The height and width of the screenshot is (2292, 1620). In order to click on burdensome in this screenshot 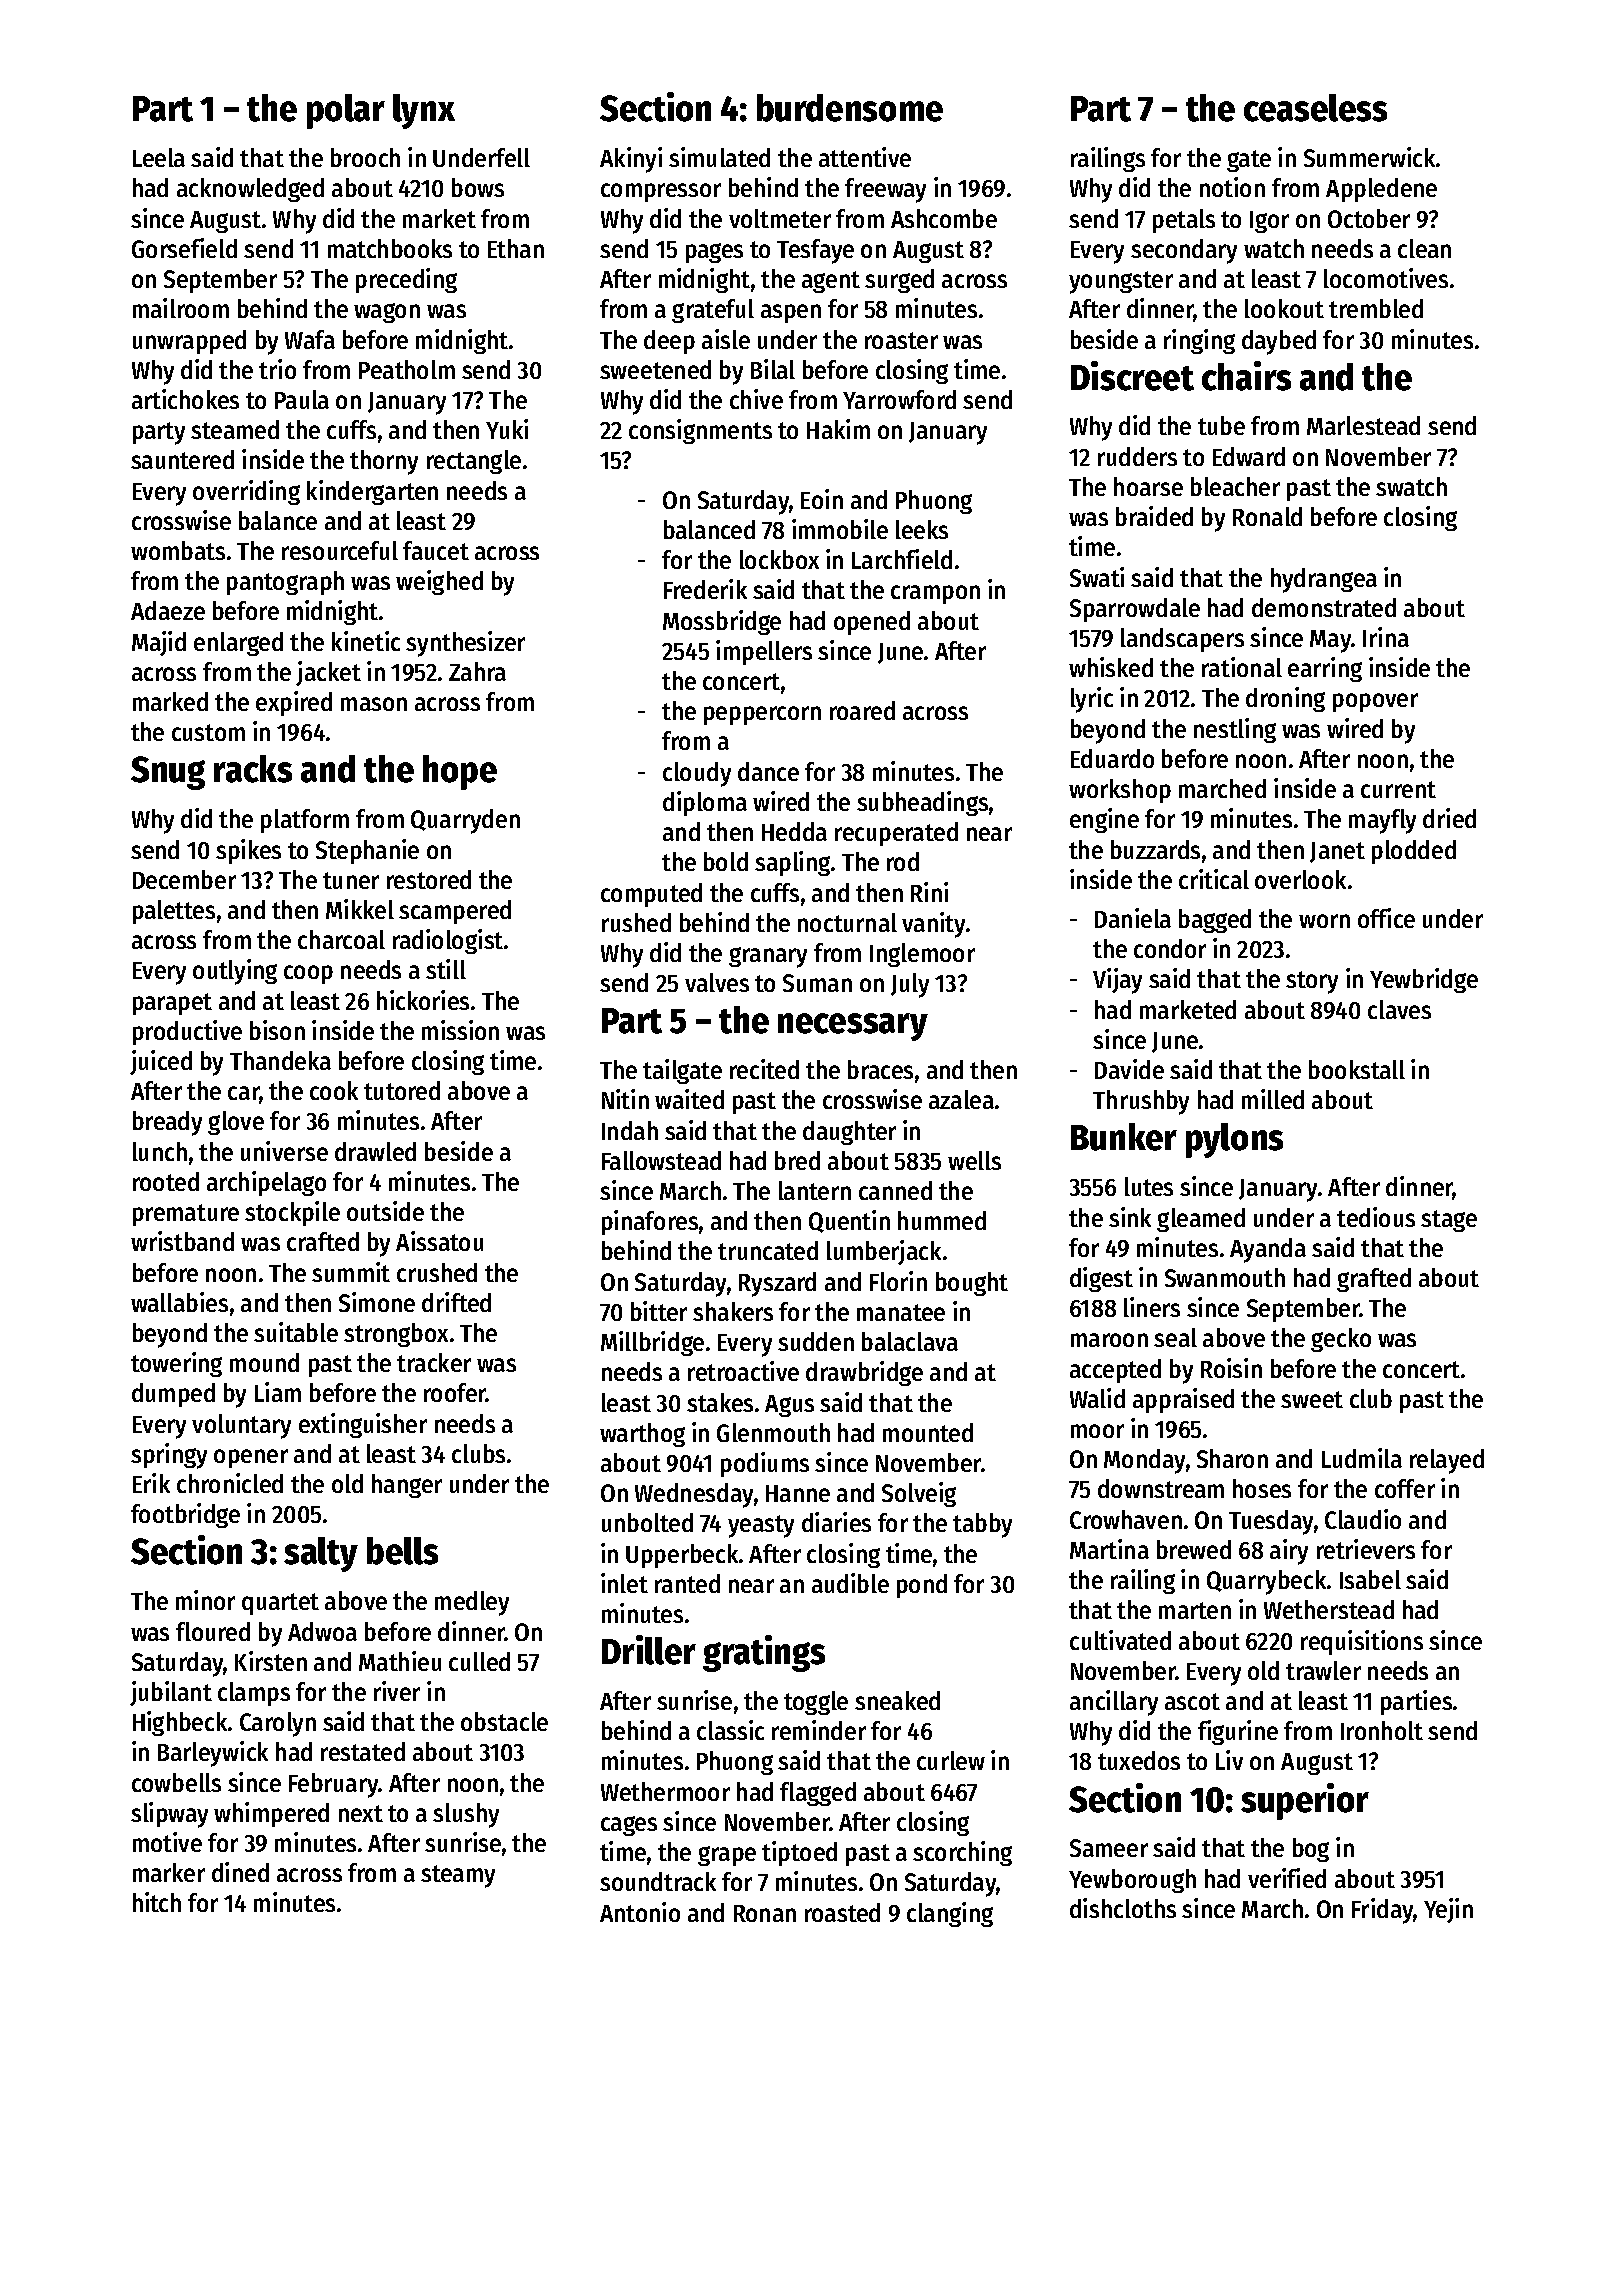, I will do `click(850, 108)`.
